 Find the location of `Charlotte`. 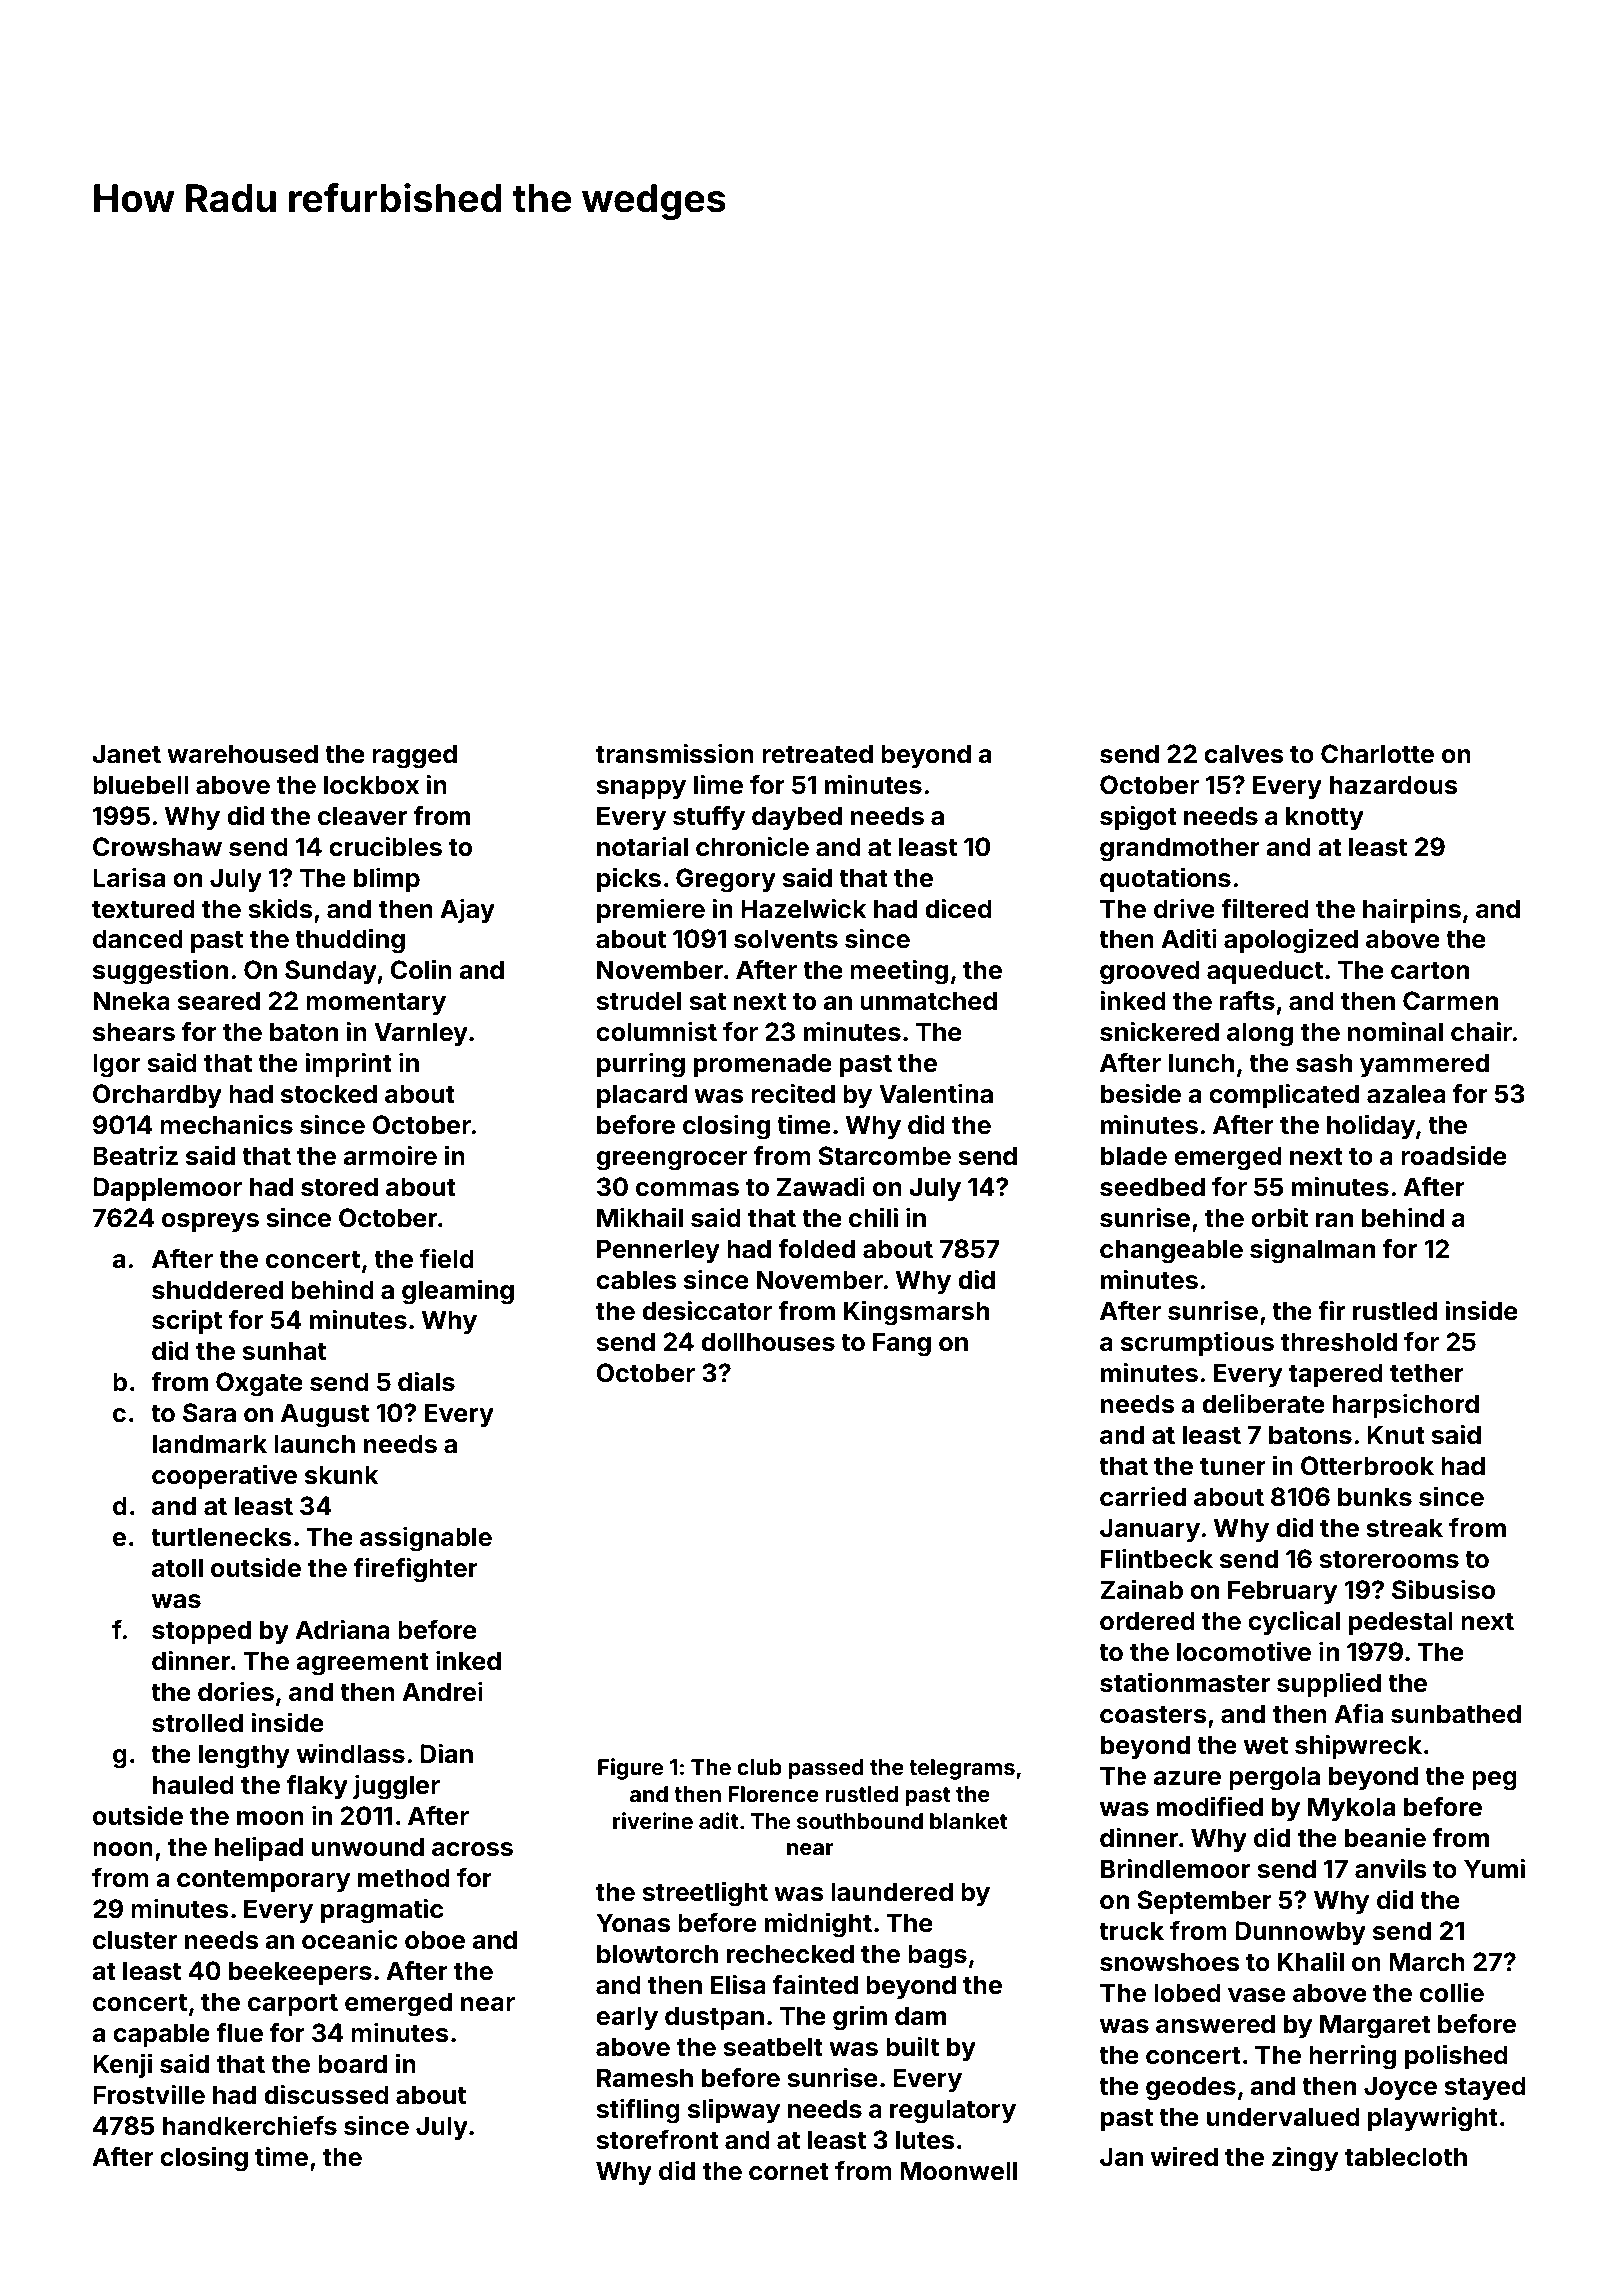

Charlotte is located at coordinates (1377, 754).
